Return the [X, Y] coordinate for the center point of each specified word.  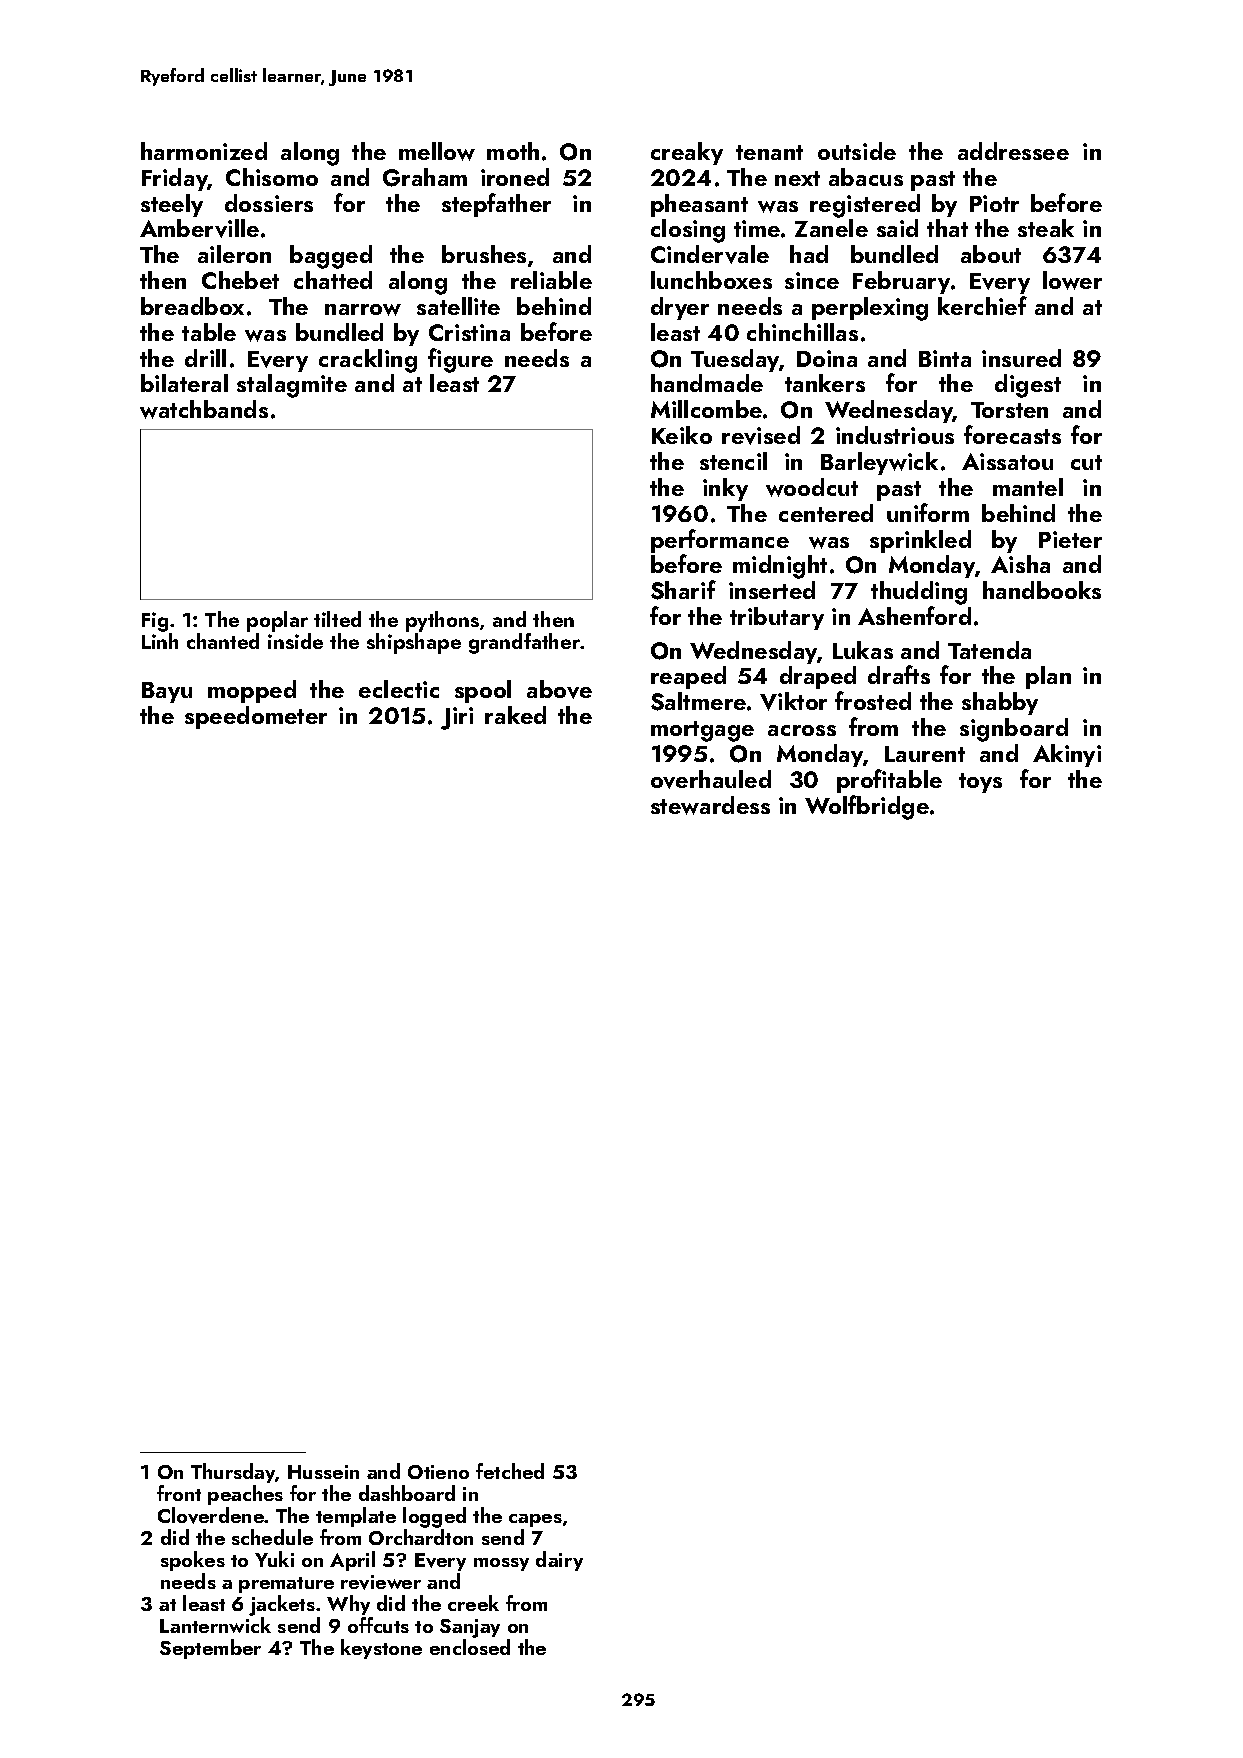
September [210, 1649]
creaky [687, 153]
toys [980, 783]
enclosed [470, 1647]
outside [857, 151]
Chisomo [272, 177]
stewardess [710, 805]
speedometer [256, 717]
